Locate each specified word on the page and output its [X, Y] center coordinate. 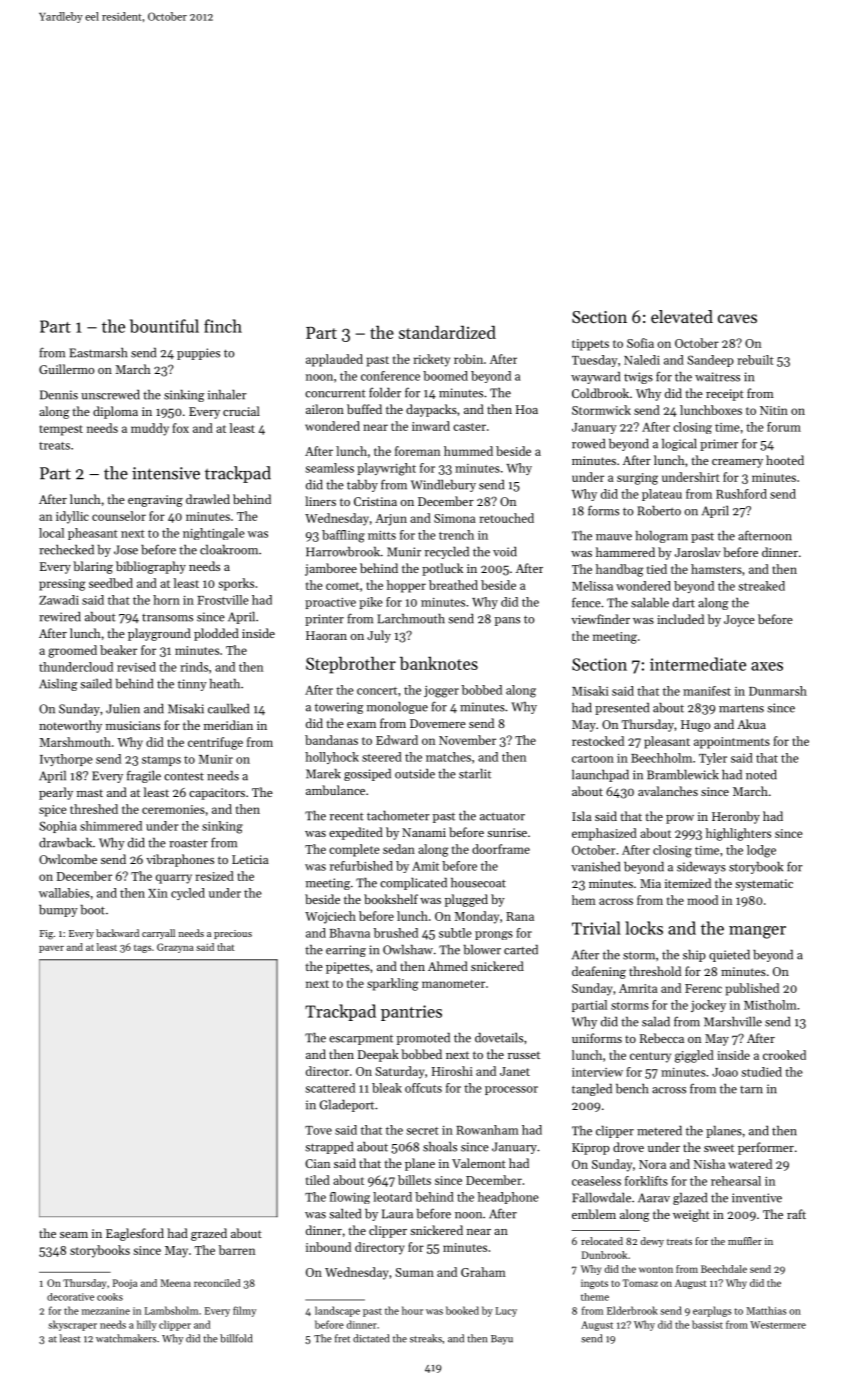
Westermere [778, 1325]
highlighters [738, 834]
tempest [61, 430]
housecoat [478, 883]
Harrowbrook [343, 552]
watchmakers [126, 1338]
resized [215, 876]
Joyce [739, 621]
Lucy [506, 1312]
